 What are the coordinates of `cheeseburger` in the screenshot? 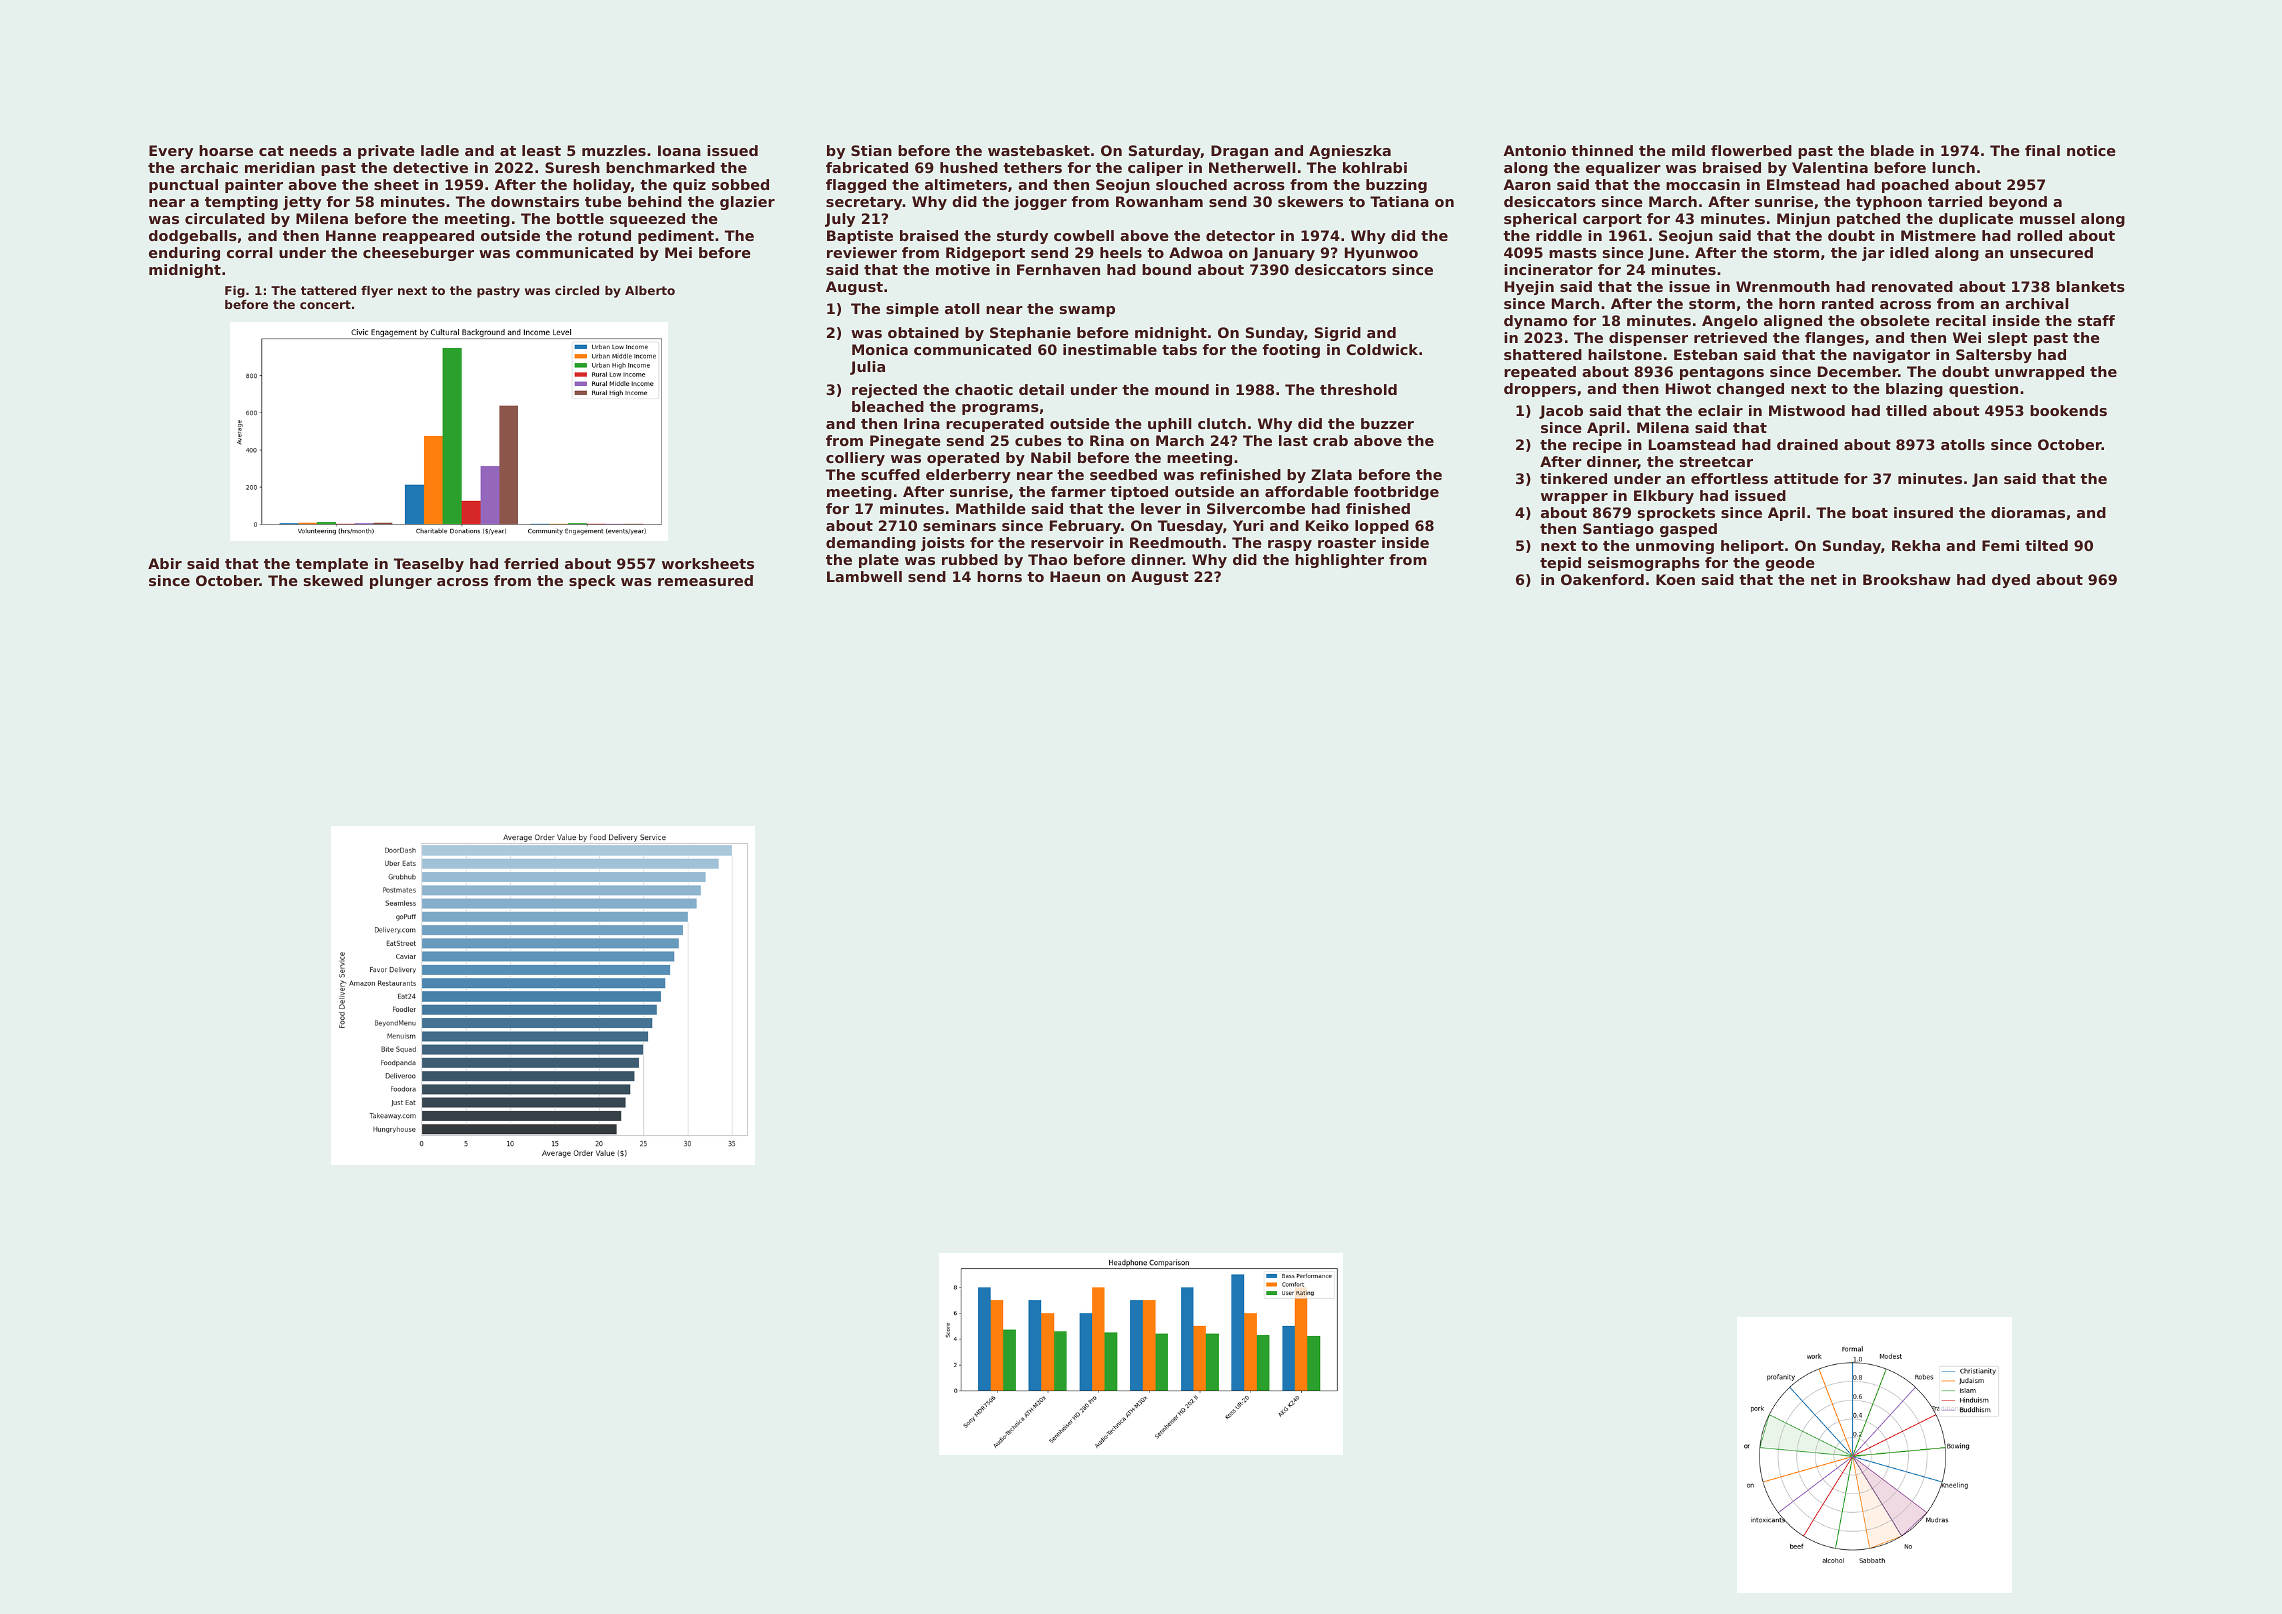 It's located at (418, 254).
